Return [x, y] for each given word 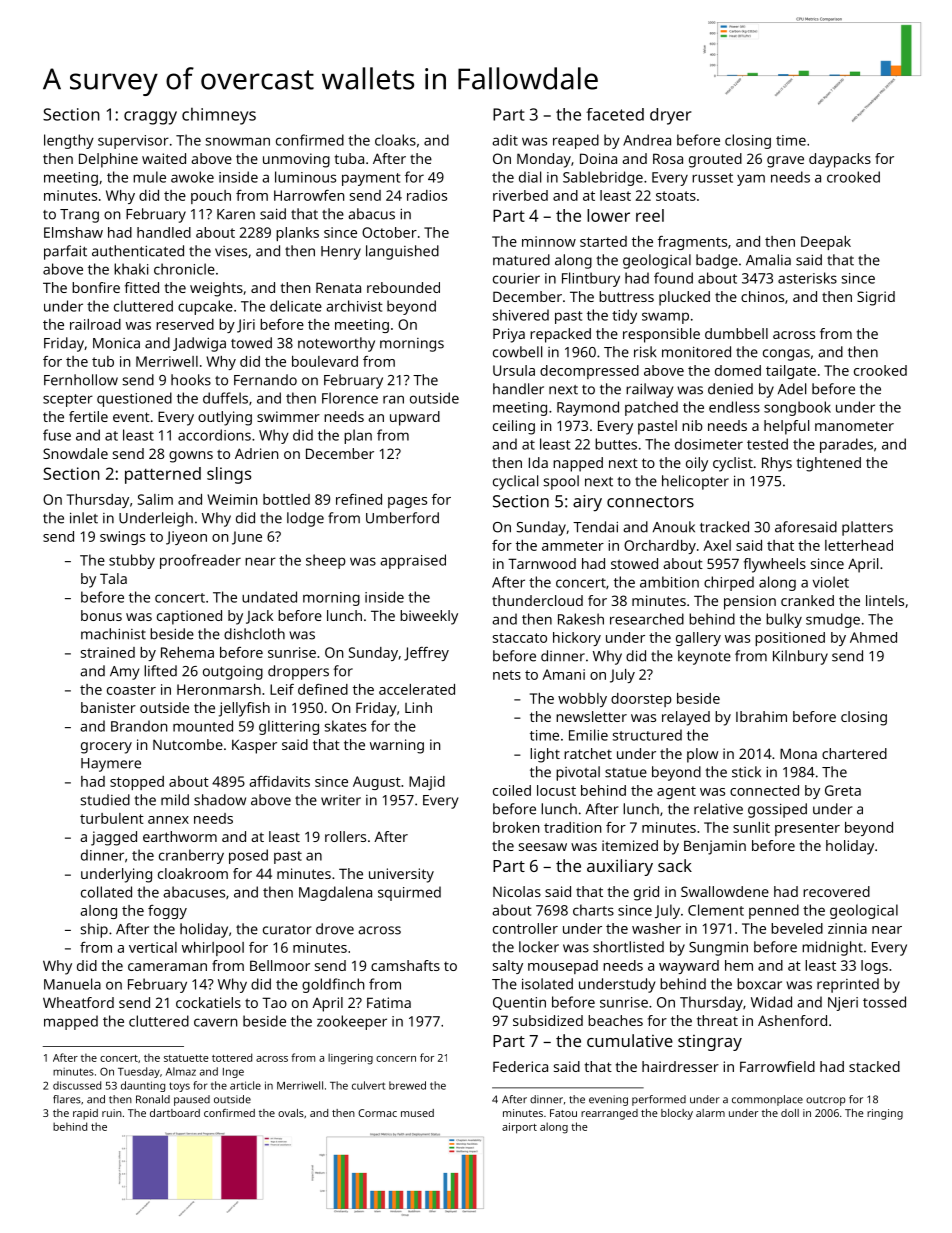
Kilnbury [800, 657]
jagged [114, 838]
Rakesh [581, 619]
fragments [692, 243]
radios [427, 195]
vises [231, 251]
